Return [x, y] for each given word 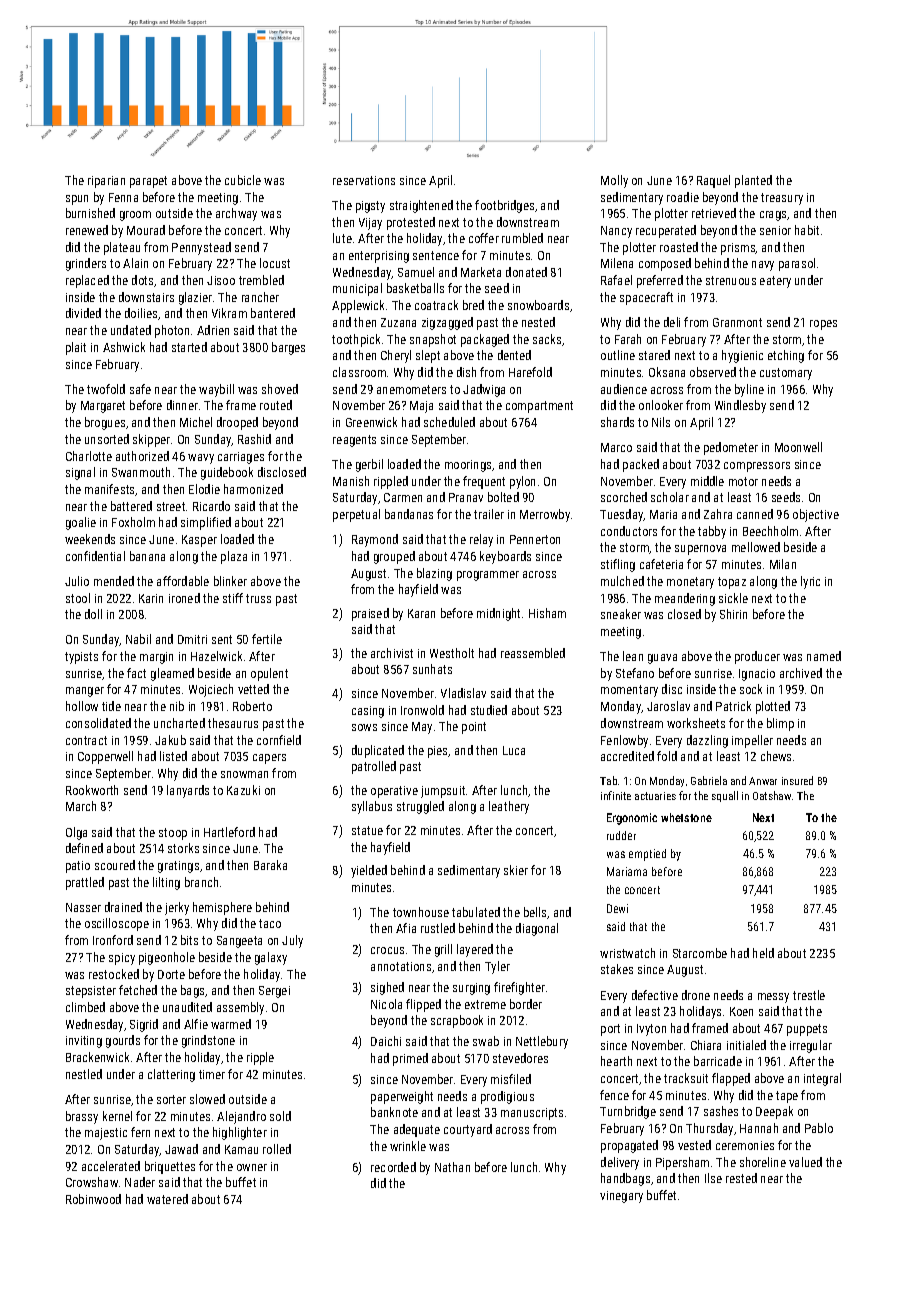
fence [614, 1095]
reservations [364, 180]
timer [212, 1074]
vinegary [621, 1197]
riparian [106, 182]
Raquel [713, 181]
